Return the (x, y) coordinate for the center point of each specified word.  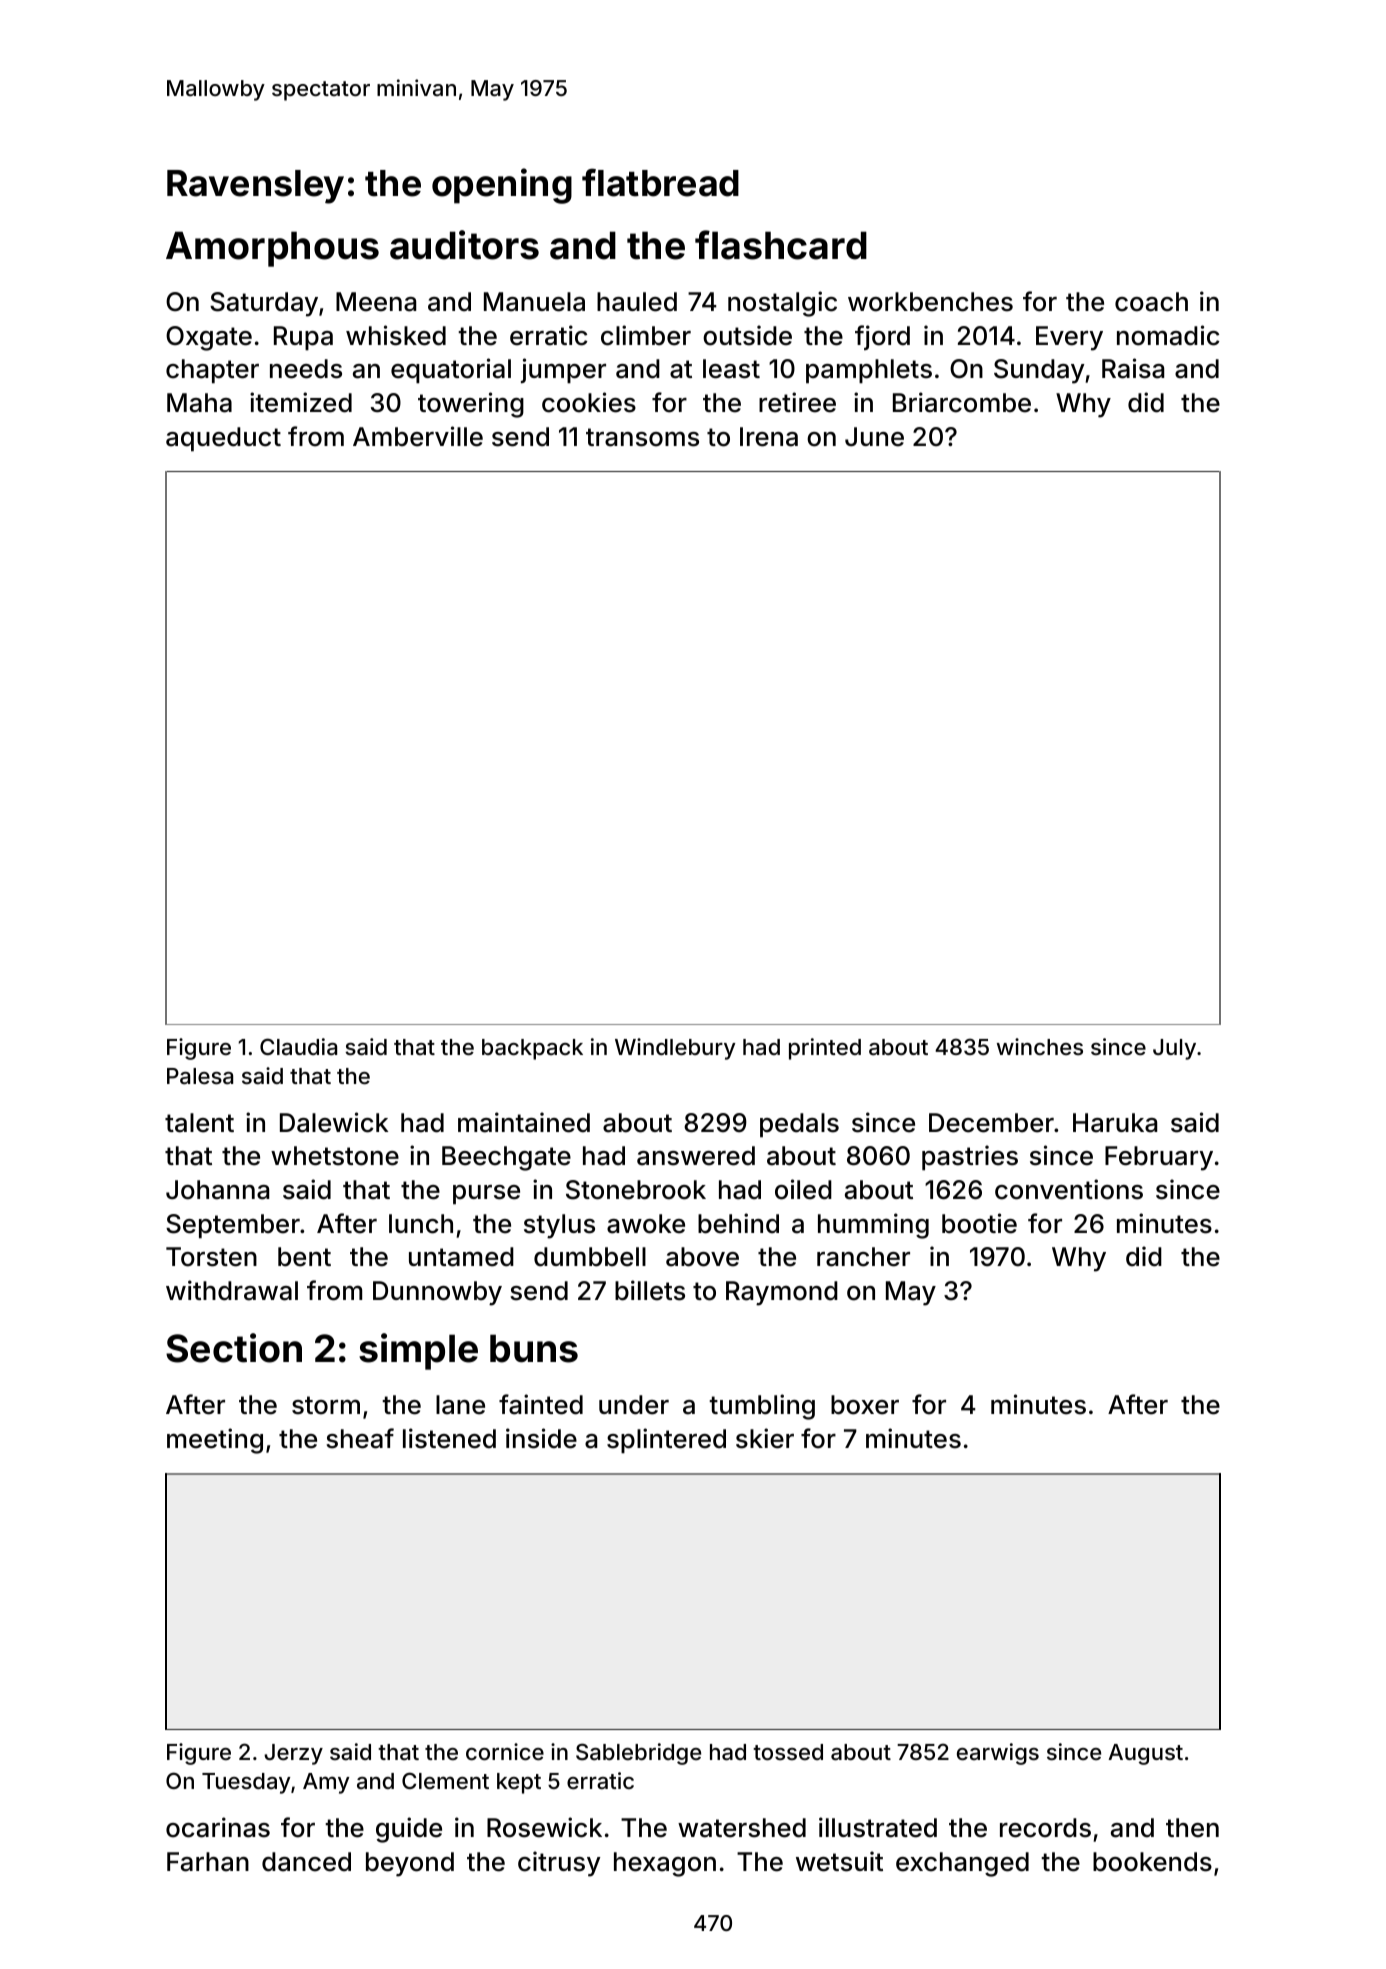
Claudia (298, 1047)
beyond (410, 1864)
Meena (376, 302)
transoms (642, 437)
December (991, 1123)
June (874, 437)
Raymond (782, 1293)
